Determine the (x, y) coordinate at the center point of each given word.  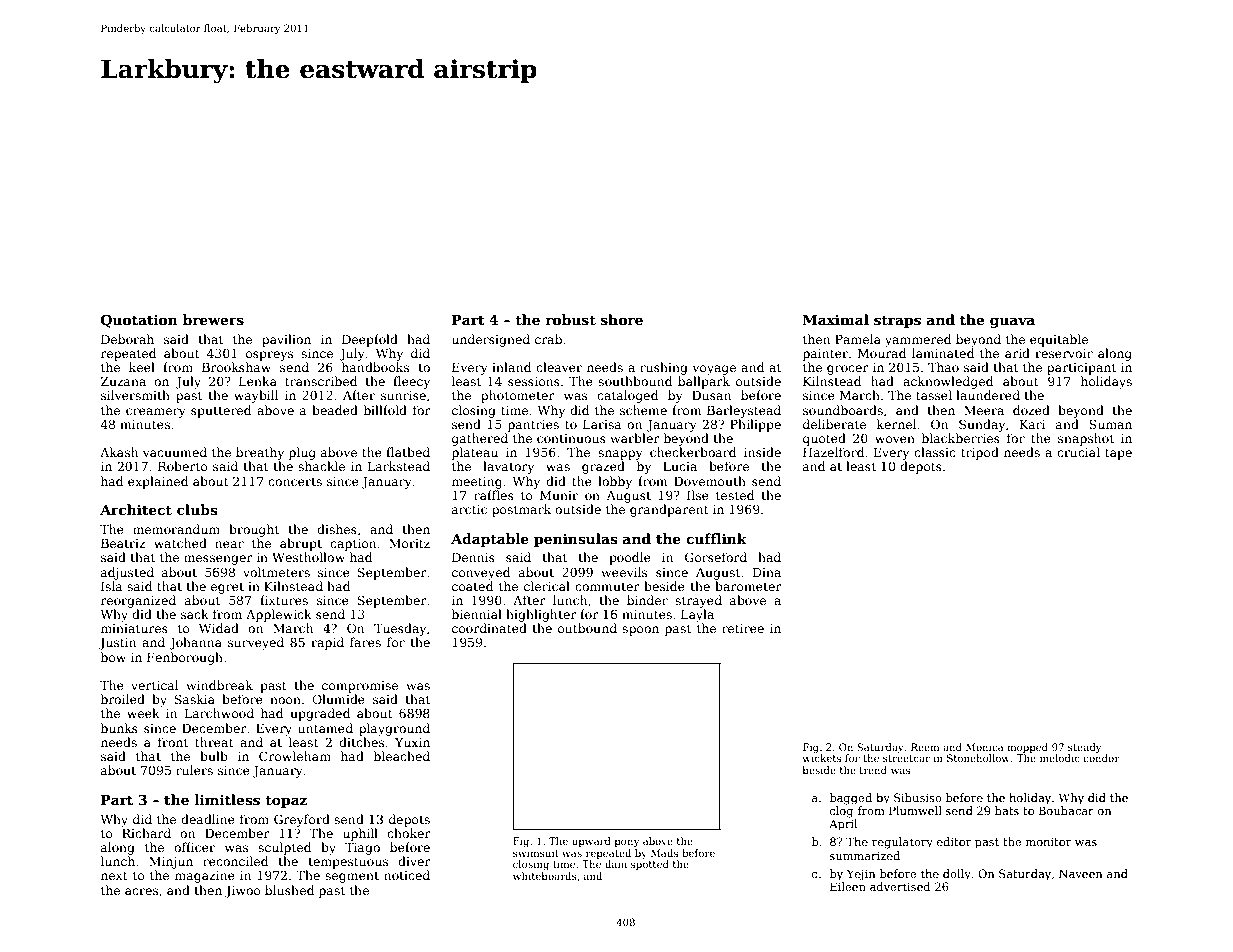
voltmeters (276, 572)
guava (1012, 322)
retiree (743, 628)
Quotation (139, 321)
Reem (925, 747)
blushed (289, 890)
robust (570, 319)
